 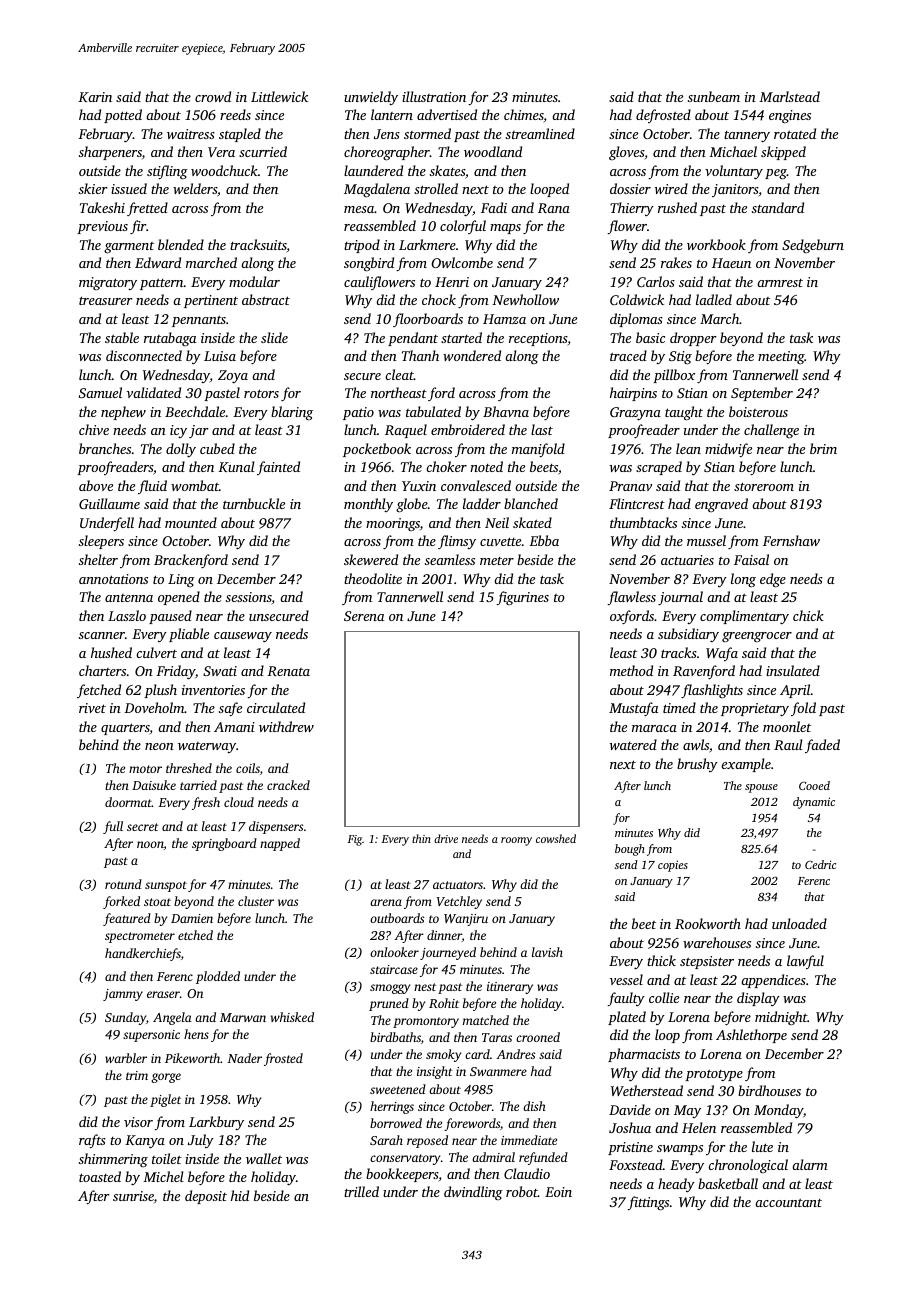 I want to click on waitress, so click(x=191, y=134).
